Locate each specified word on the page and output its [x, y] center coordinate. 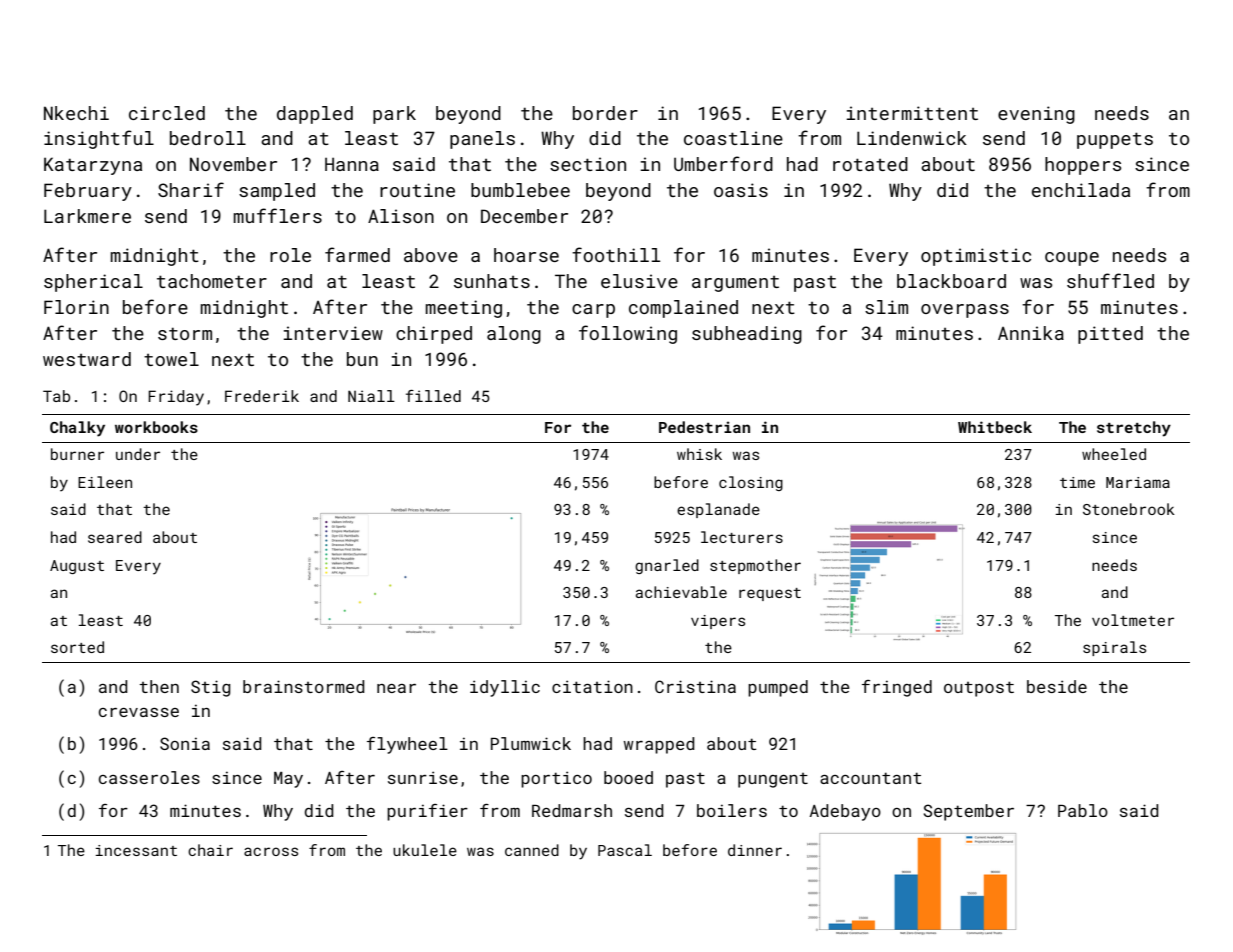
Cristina [695, 686]
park [394, 115]
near [396, 688]
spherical [93, 283]
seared [115, 537]
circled [167, 113]
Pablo [1083, 810]
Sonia [185, 743]
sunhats [492, 281]
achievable [681, 592]
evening [1036, 115]
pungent [773, 780]
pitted [1110, 335]
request [770, 594]
